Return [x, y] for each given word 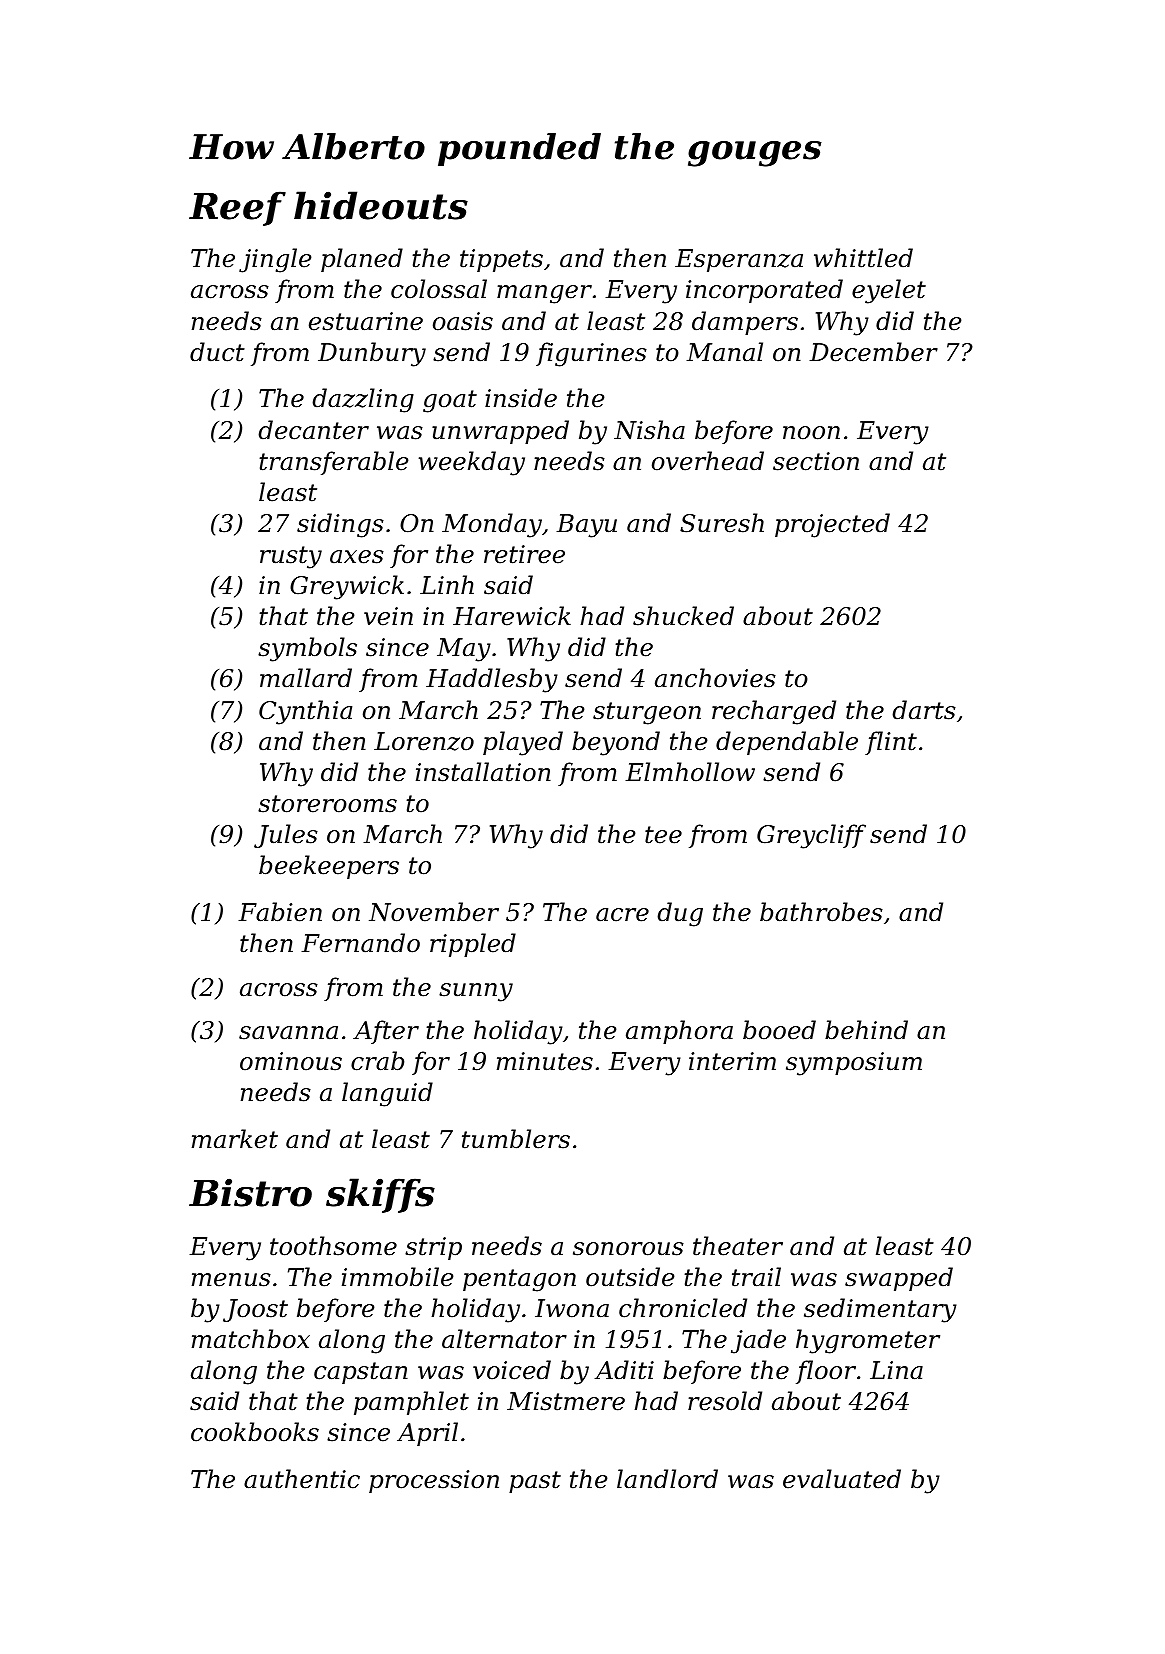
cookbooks [255, 1432]
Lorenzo [424, 741]
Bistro [250, 1192]
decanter [313, 430]
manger [544, 294]
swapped [899, 1279]
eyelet [889, 291]
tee [663, 835]
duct [217, 352]
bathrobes [821, 912]
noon [811, 433]
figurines [591, 354]
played [523, 743]
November [434, 912]
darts [924, 710]
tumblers [516, 1139]
